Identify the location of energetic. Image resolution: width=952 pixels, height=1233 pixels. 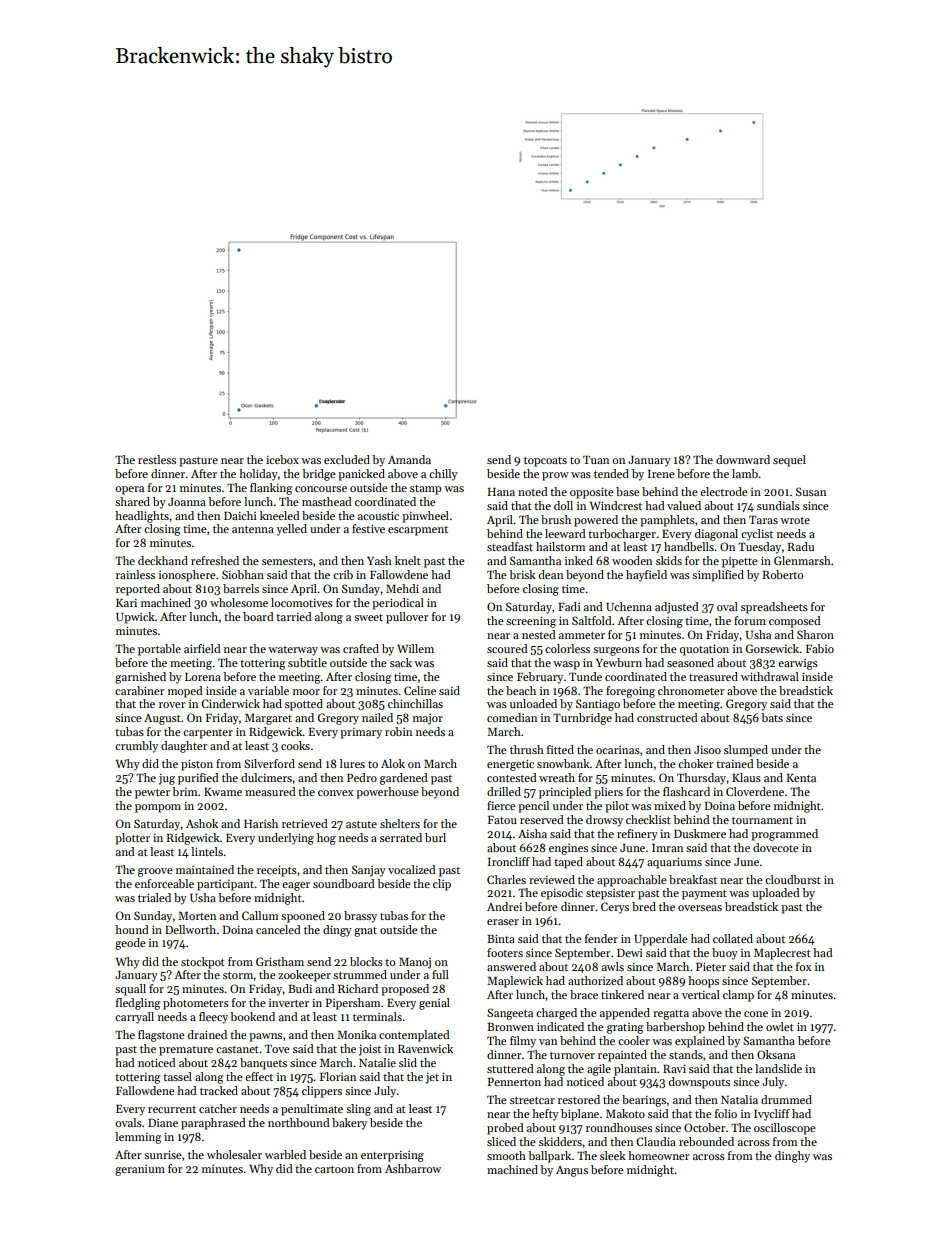
(510, 765).
